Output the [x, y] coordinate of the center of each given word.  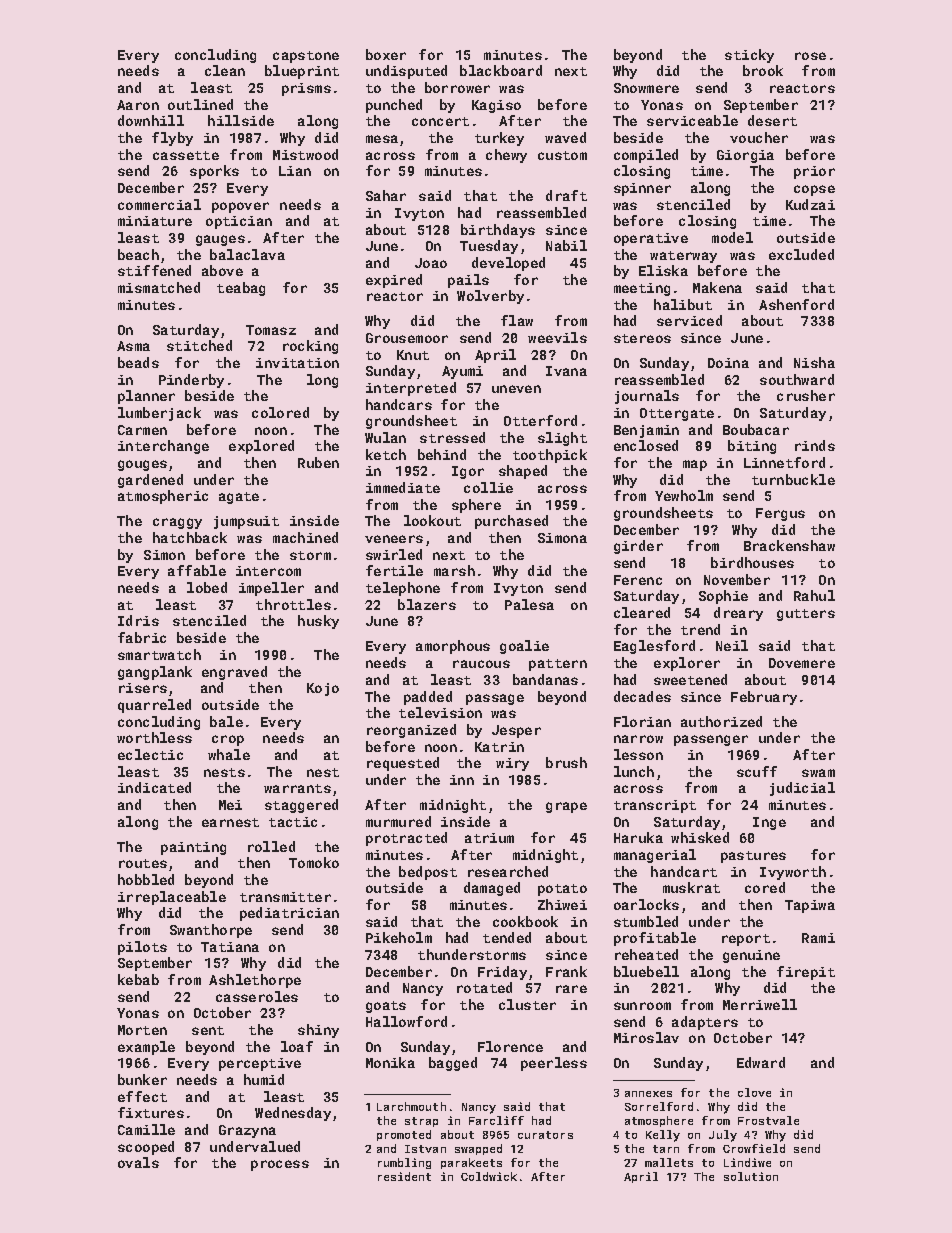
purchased [511, 522]
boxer [386, 54]
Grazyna [247, 1131]
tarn [666, 1149]
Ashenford [796, 304]
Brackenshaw [789, 545]
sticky [749, 56]
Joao [431, 263]
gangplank [155, 673]
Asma [133, 346]
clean [225, 70]
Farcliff [496, 1120]
